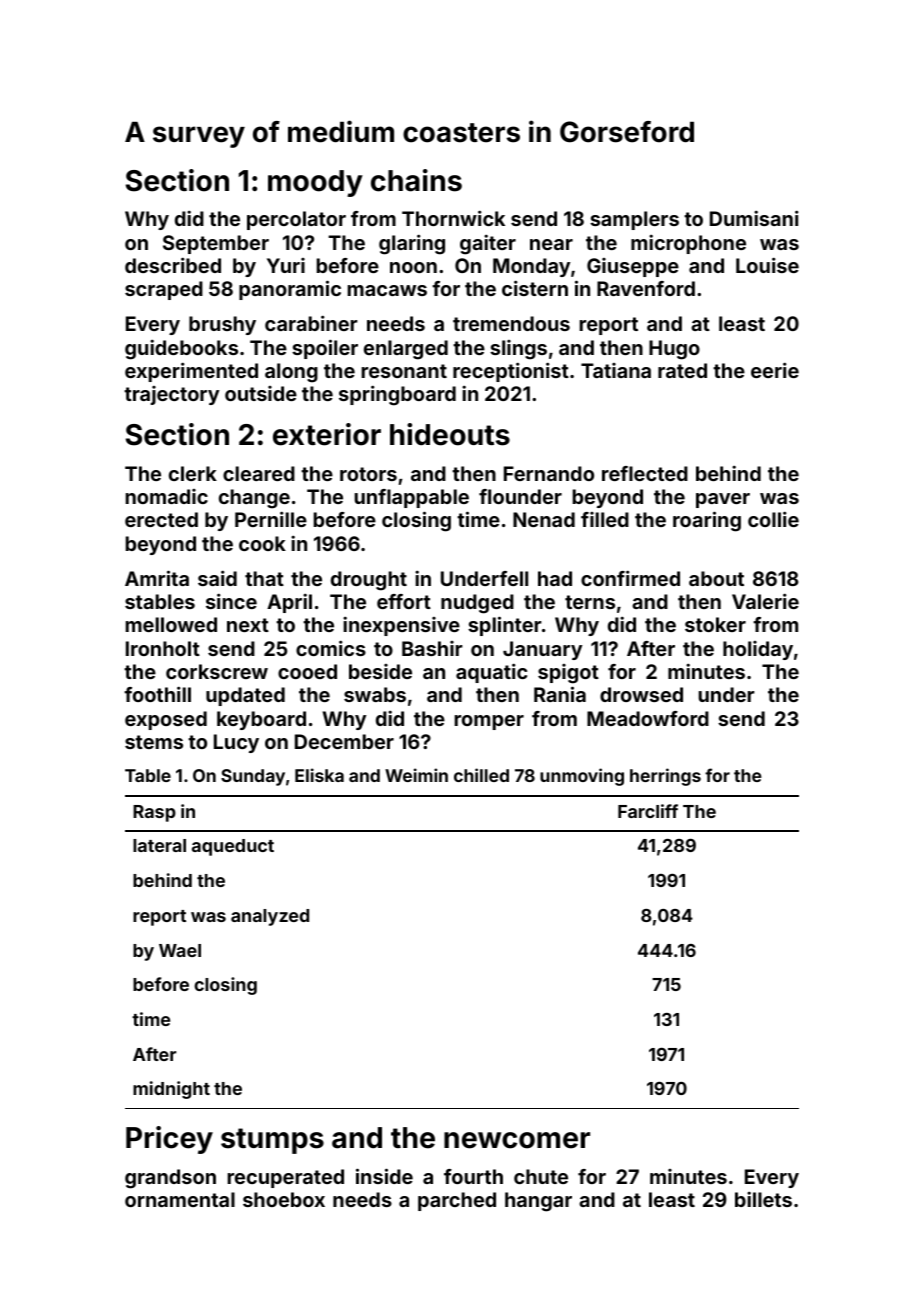 This screenshot has width=924, height=1314. Describe the element at coordinates (555, 578) in the screenshot. I see `had` at that location.
